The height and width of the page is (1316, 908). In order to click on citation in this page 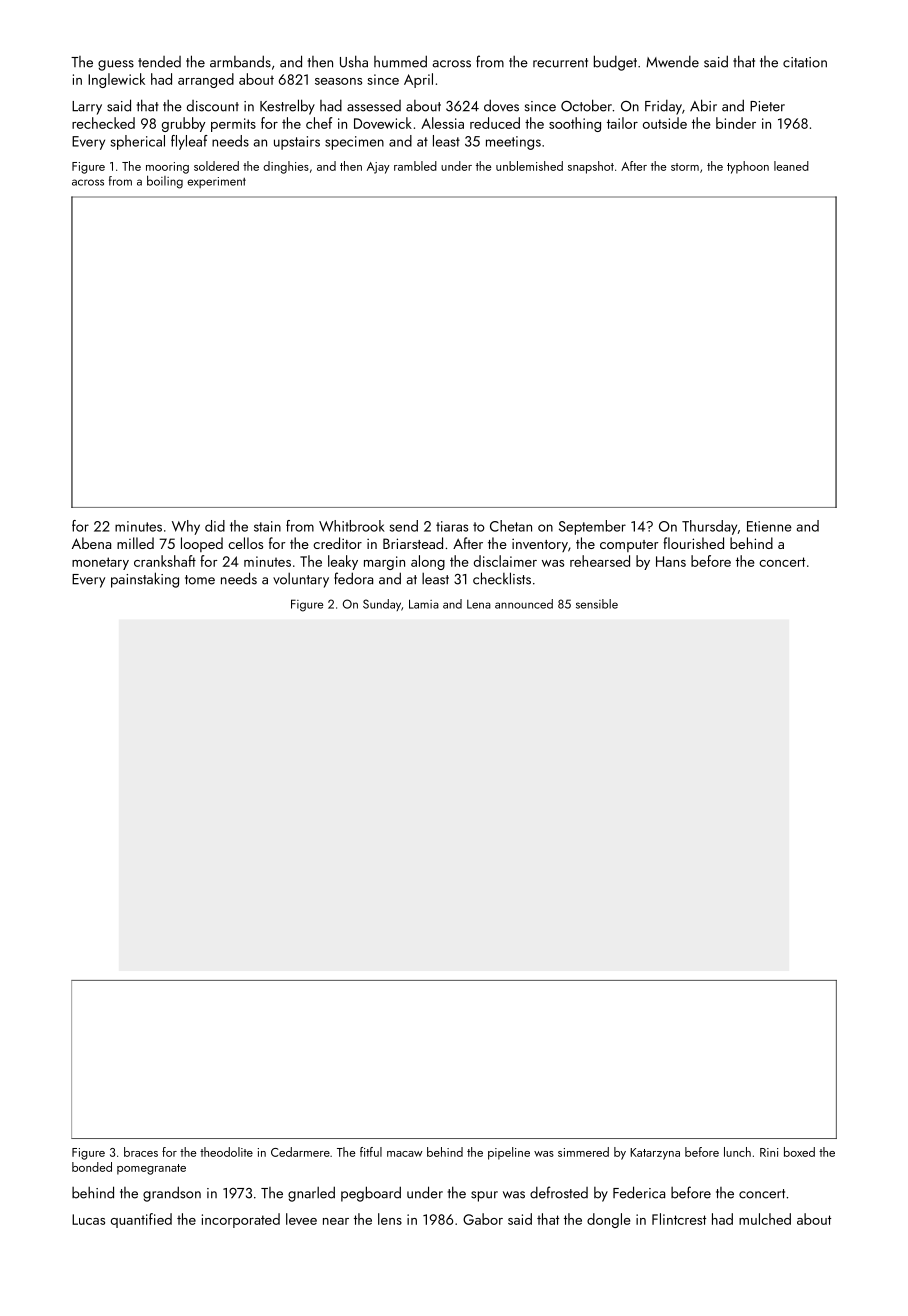, I will do `click(805, 62)`.
